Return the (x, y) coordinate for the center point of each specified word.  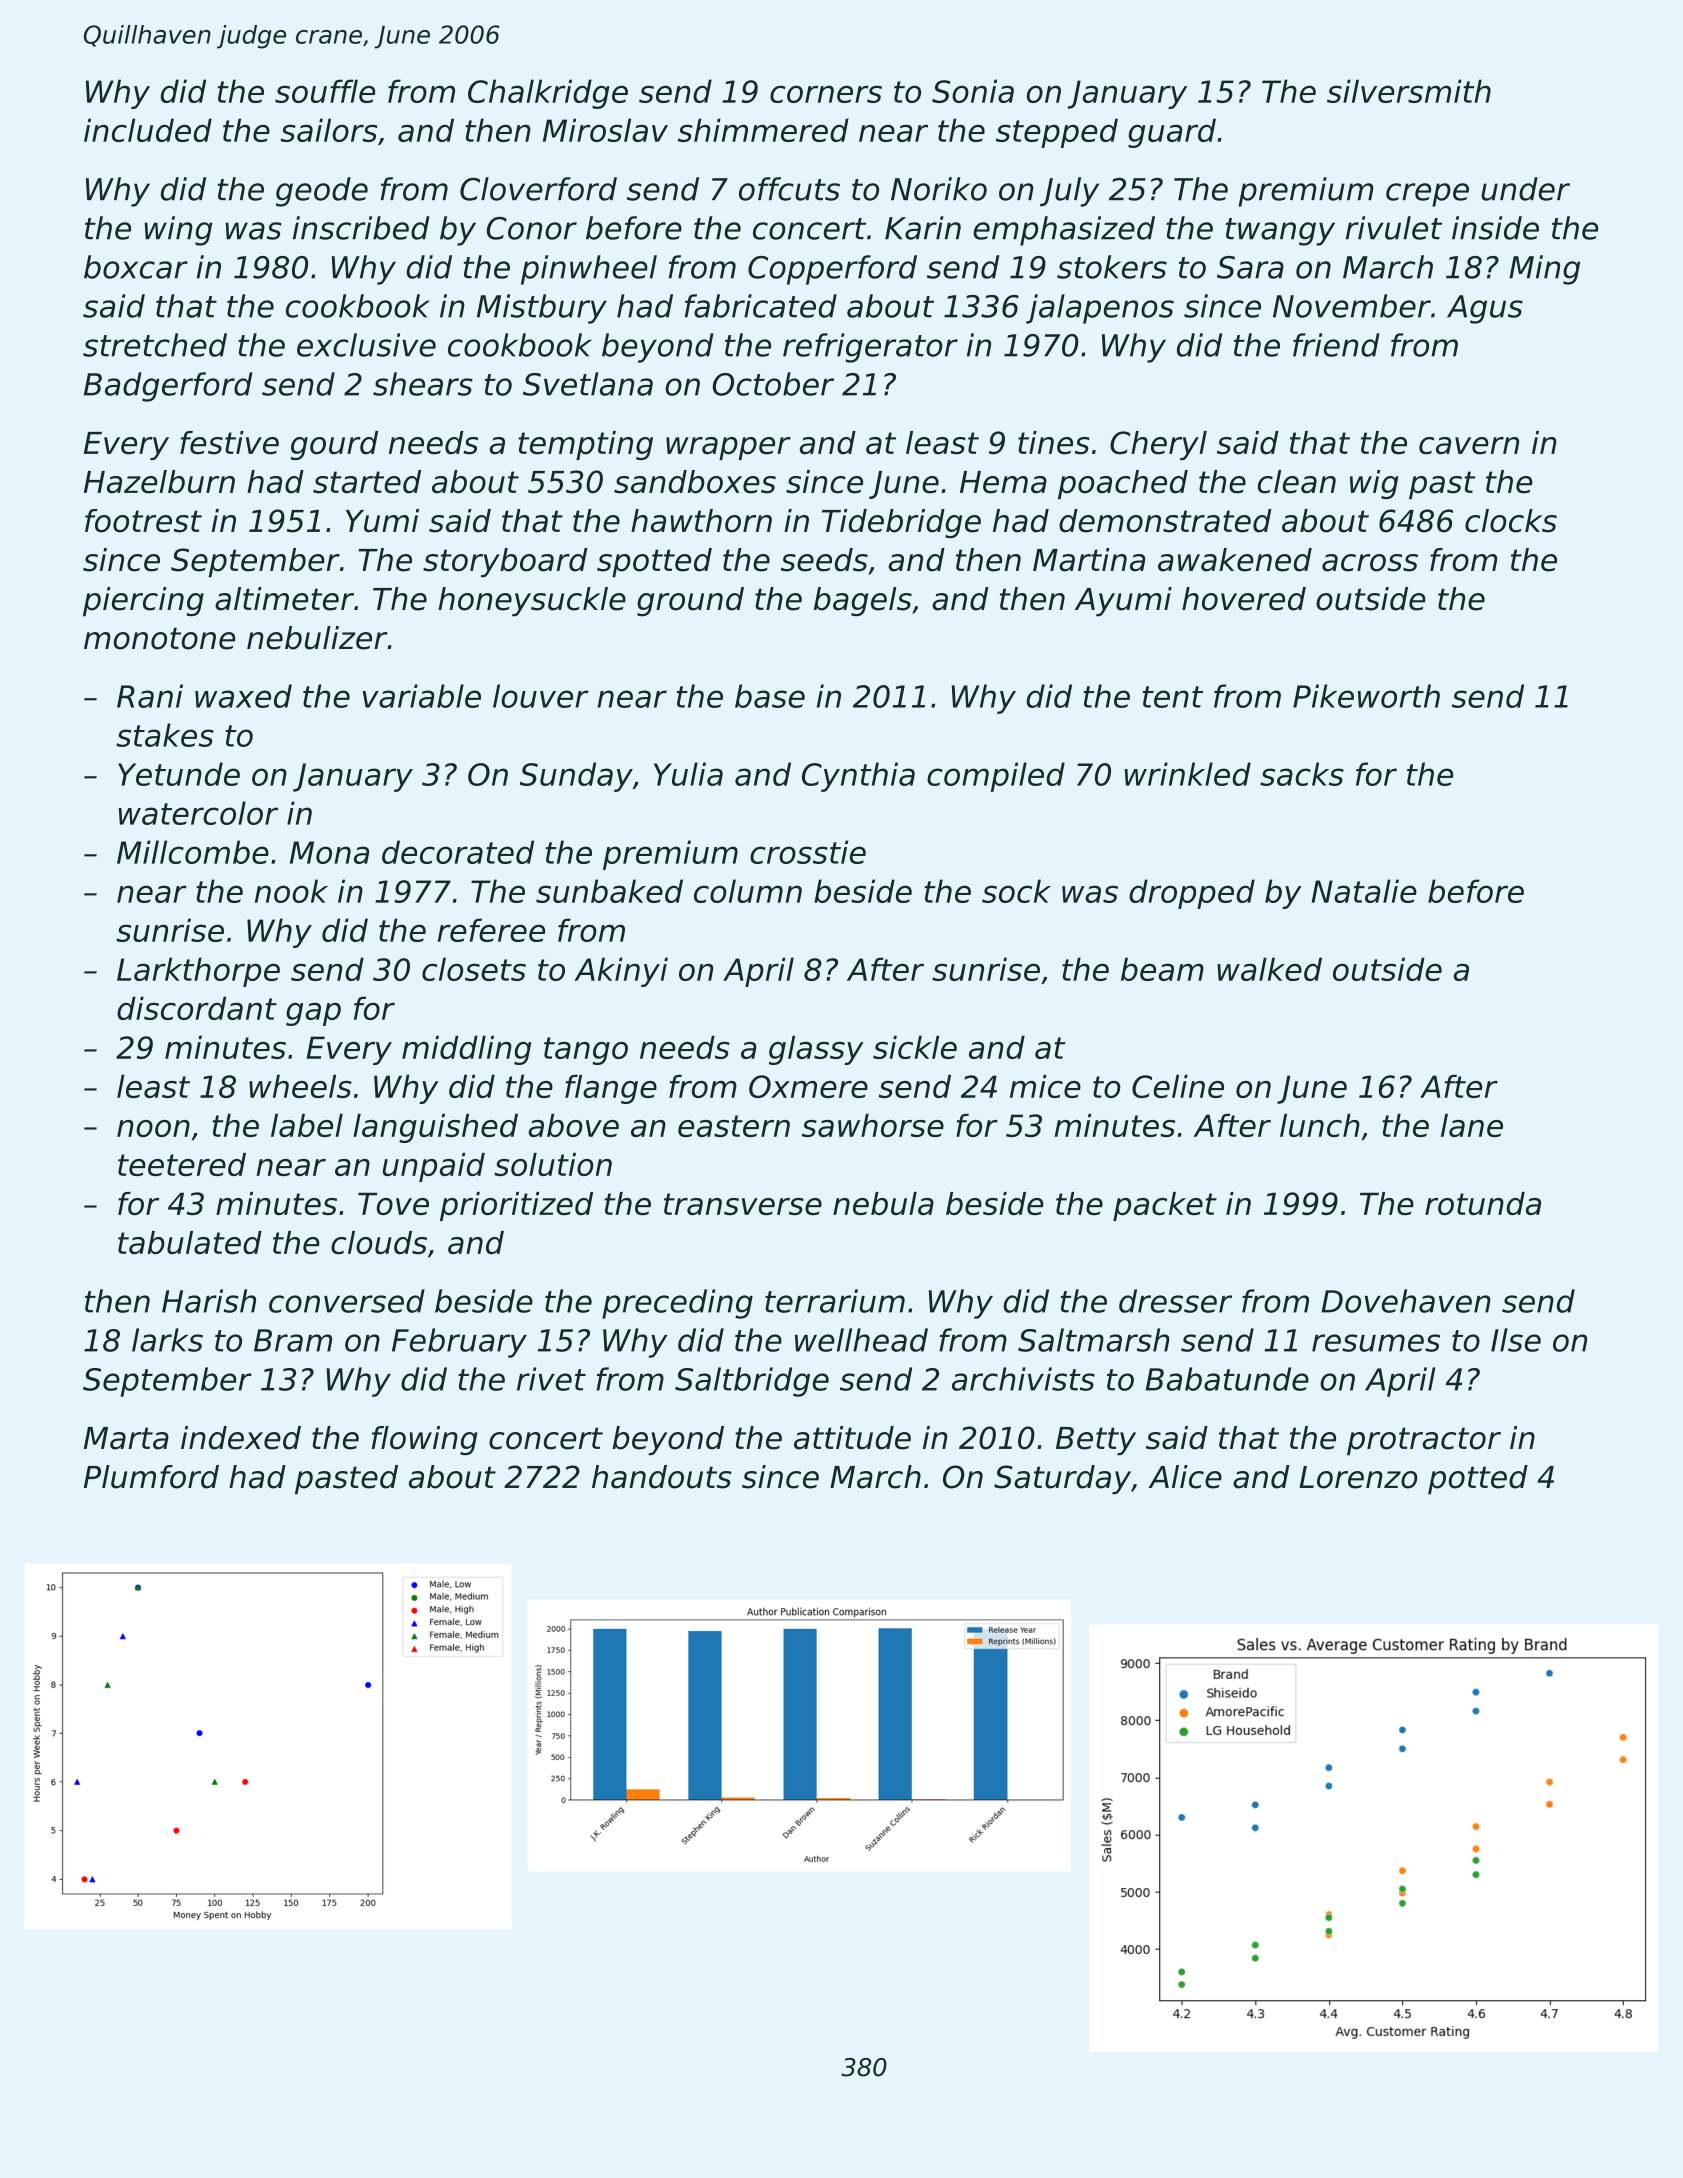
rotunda (1483, 1203)
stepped (1057, 133)
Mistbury (542, 309)
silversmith (1409, 91)
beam (1162, 969)
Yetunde (179, 774)
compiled (996, 777)
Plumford (151, 1477)
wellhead (861, 1340)
